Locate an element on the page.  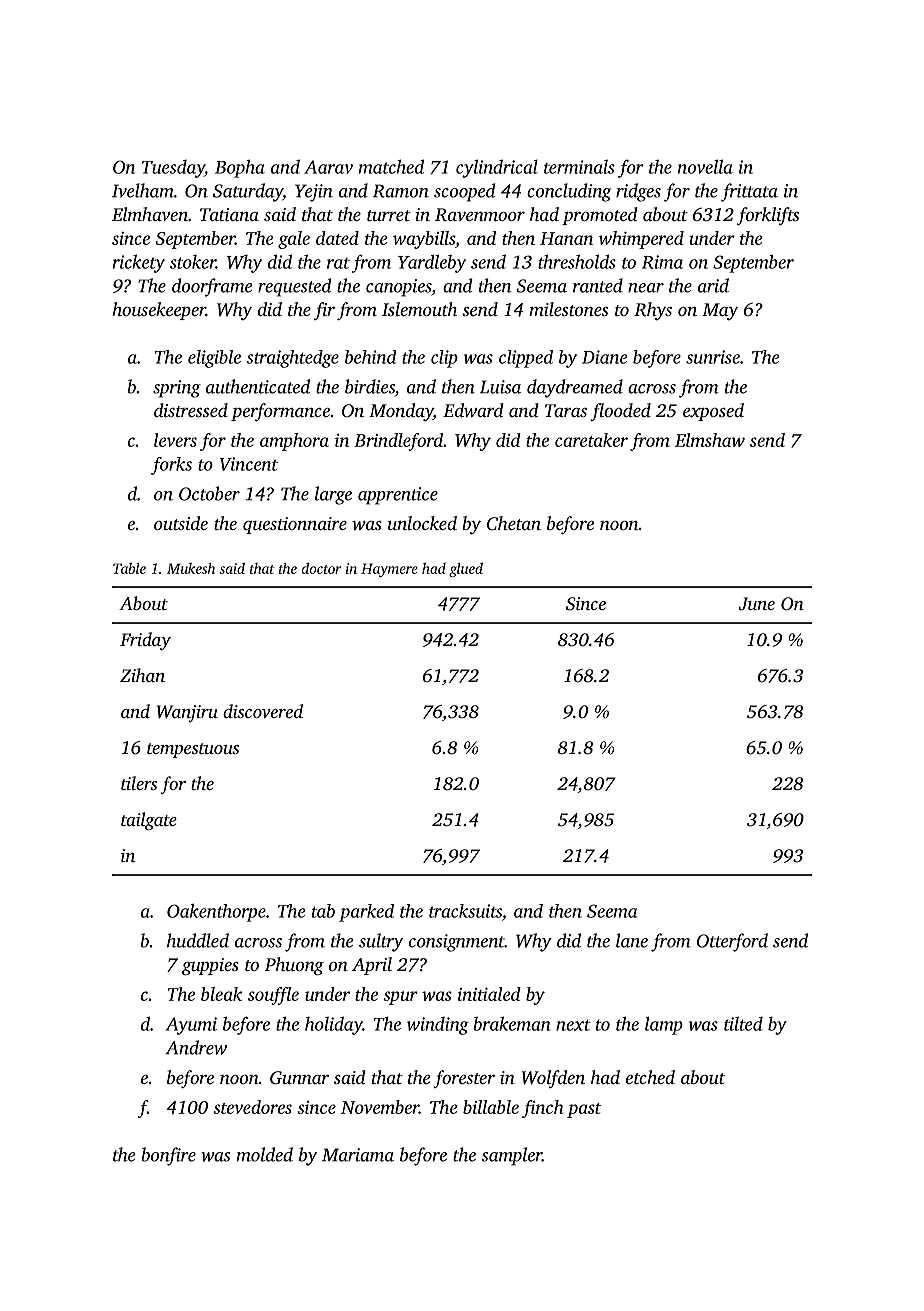
exposed is located at coordinates (713, 412).
